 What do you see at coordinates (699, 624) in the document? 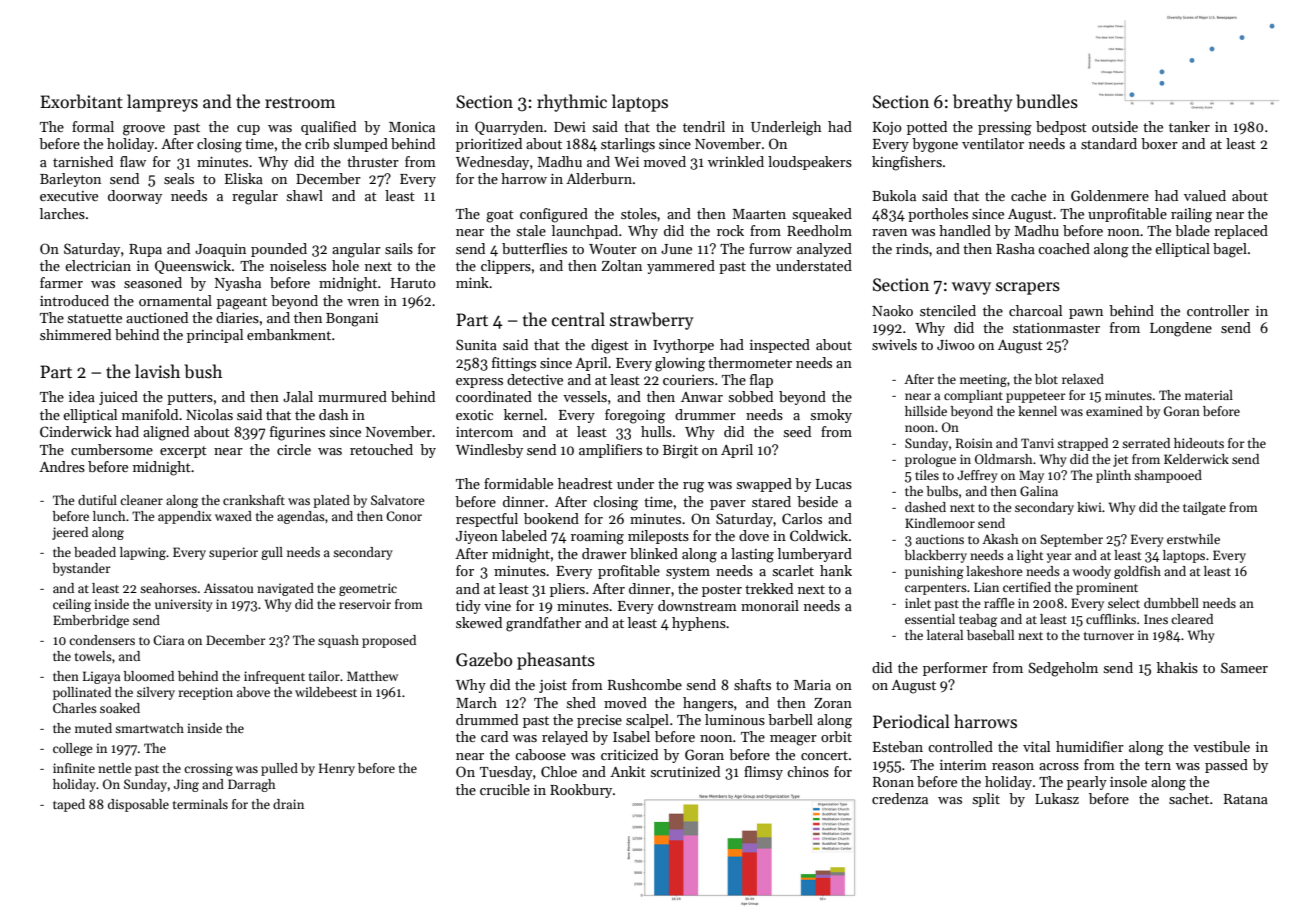
I see `hyphens` at bounding box center [699, 624].
